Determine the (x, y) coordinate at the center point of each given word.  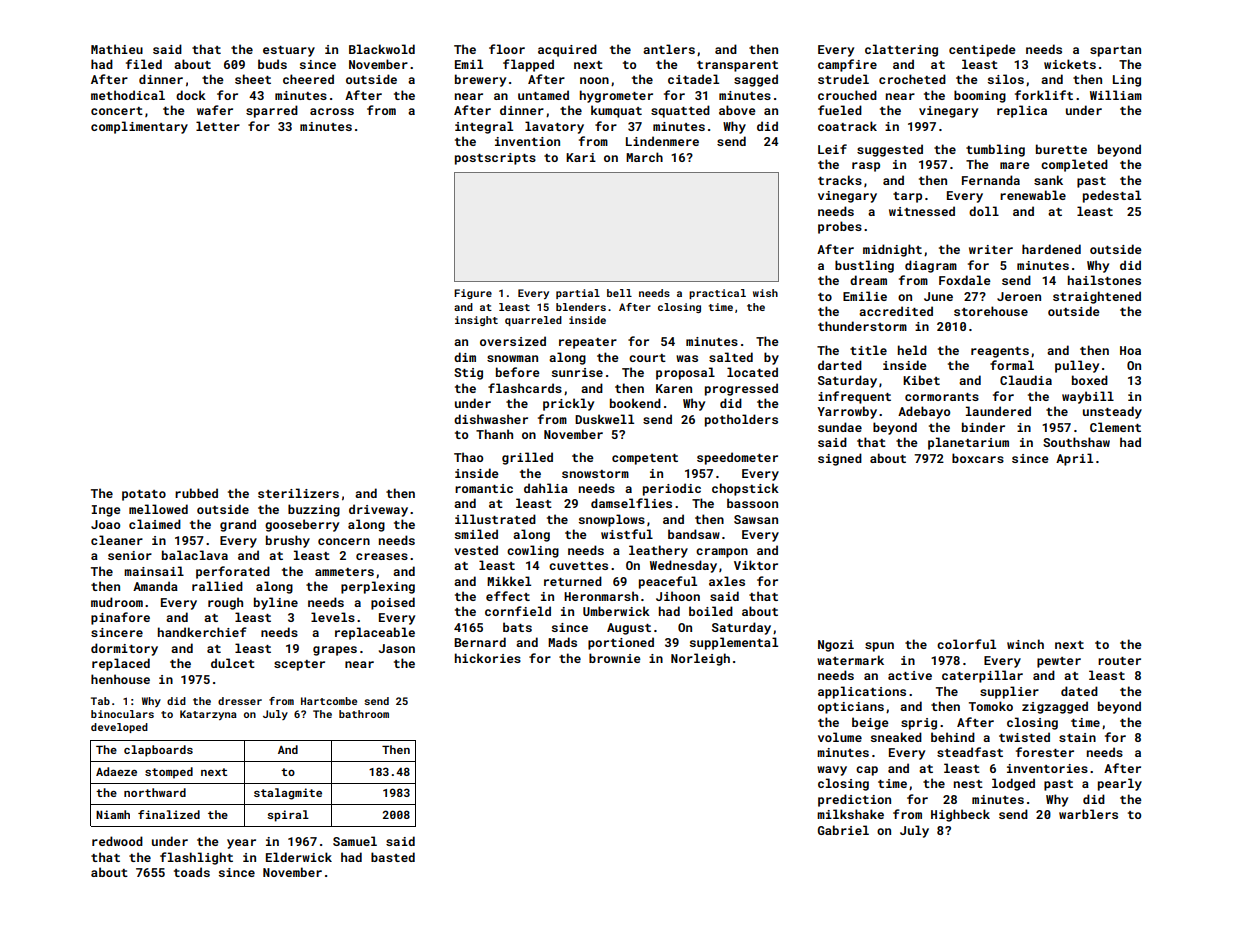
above (737, 110)
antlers (669, 49)
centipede (982, 50)
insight (476, 321)
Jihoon (678, 596)
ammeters (344, 572)
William (1116, 95)
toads (192, 872)
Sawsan (756, 519)
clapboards (158, 751)
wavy (832, 771)
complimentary (139, 127)
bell (619, 293)
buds (272, 64)
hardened (1051, 249)
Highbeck (960, 815)
